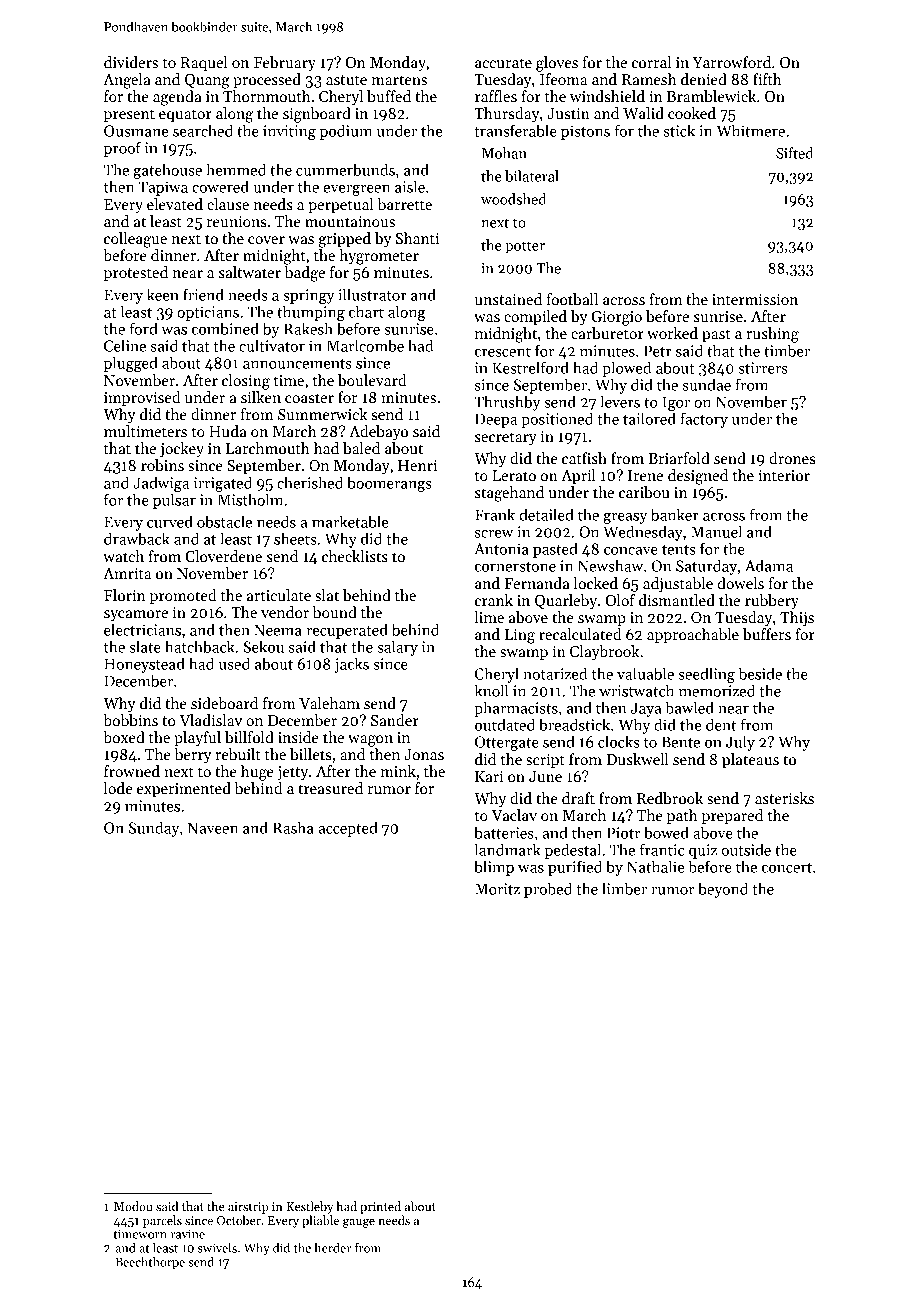 The height and width of the screenshot is (1308, 924). I want to click on factory, so click(704, 420).
